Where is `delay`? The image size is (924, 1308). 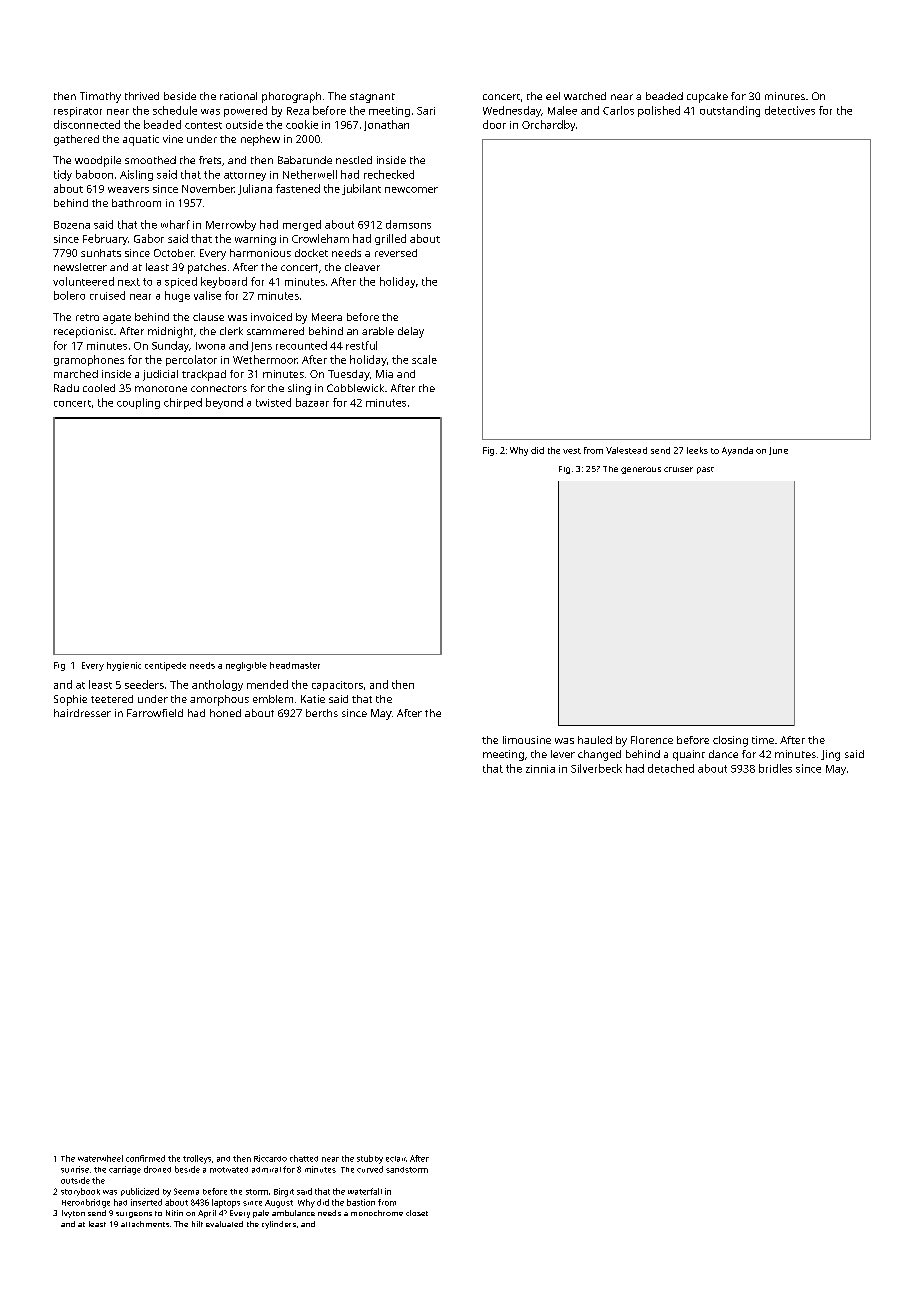
delay is located at coordinates (411, 332).
